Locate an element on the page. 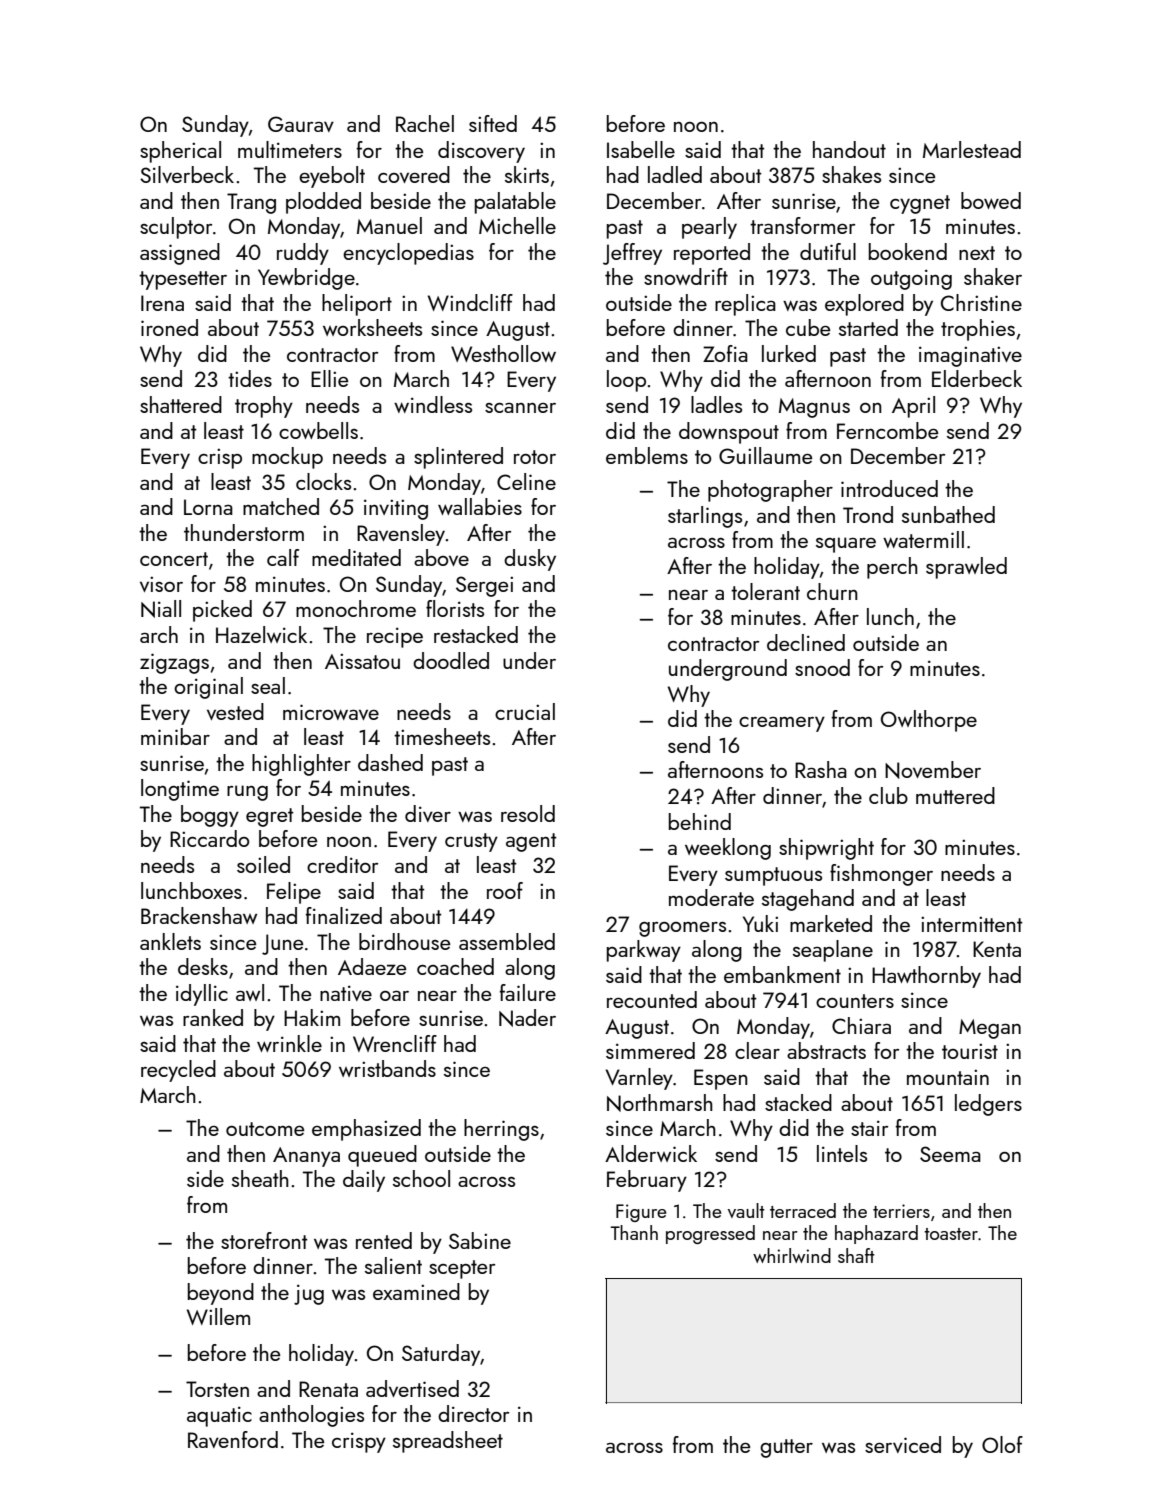  groomers is located at coordinates (682, 929).
